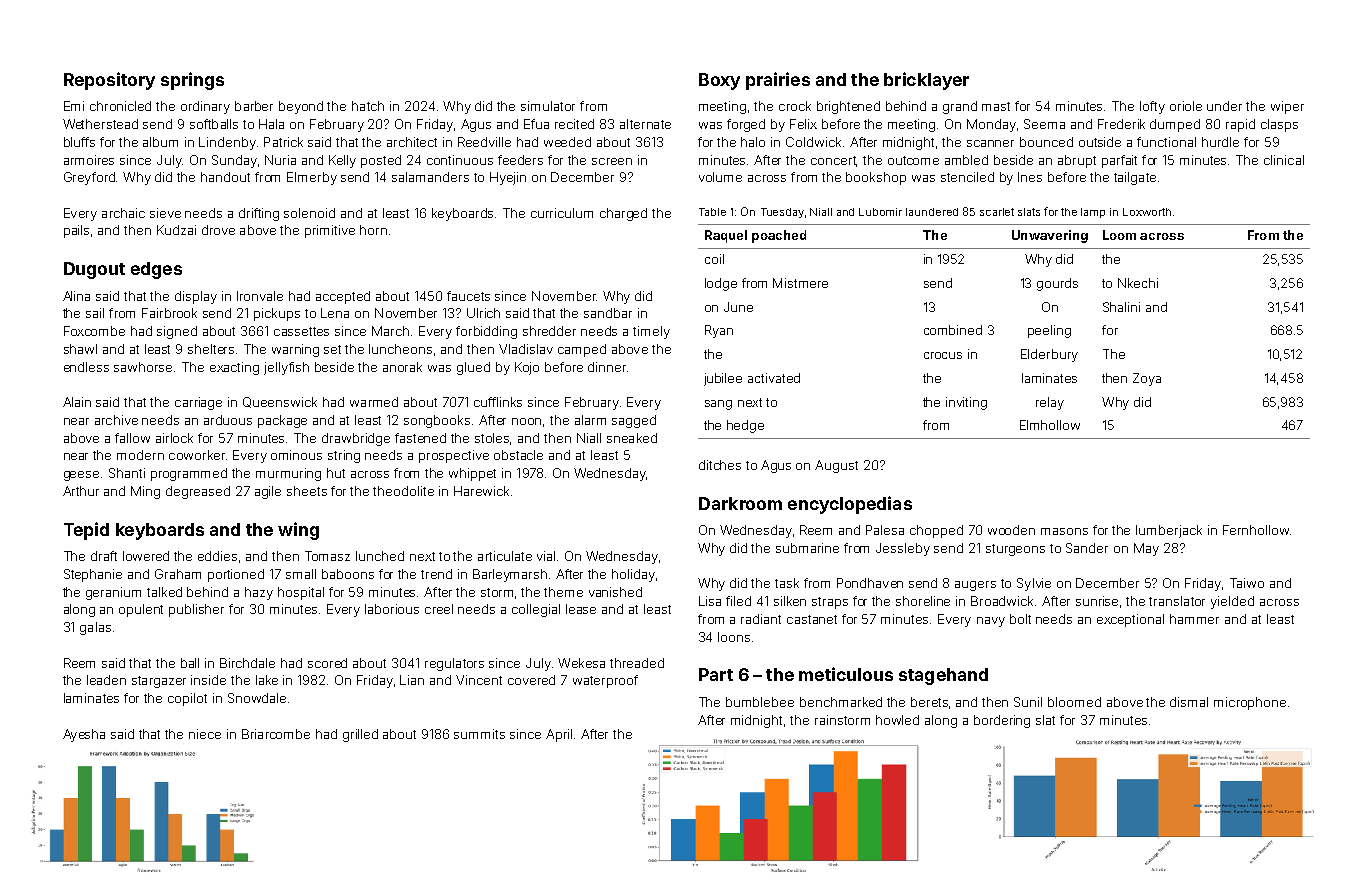 This screenshot has width=1372, height=887. What do you see at coordinates (795, 106) in the screenshot?
I see `crock` at bounding box center [795, 106].
